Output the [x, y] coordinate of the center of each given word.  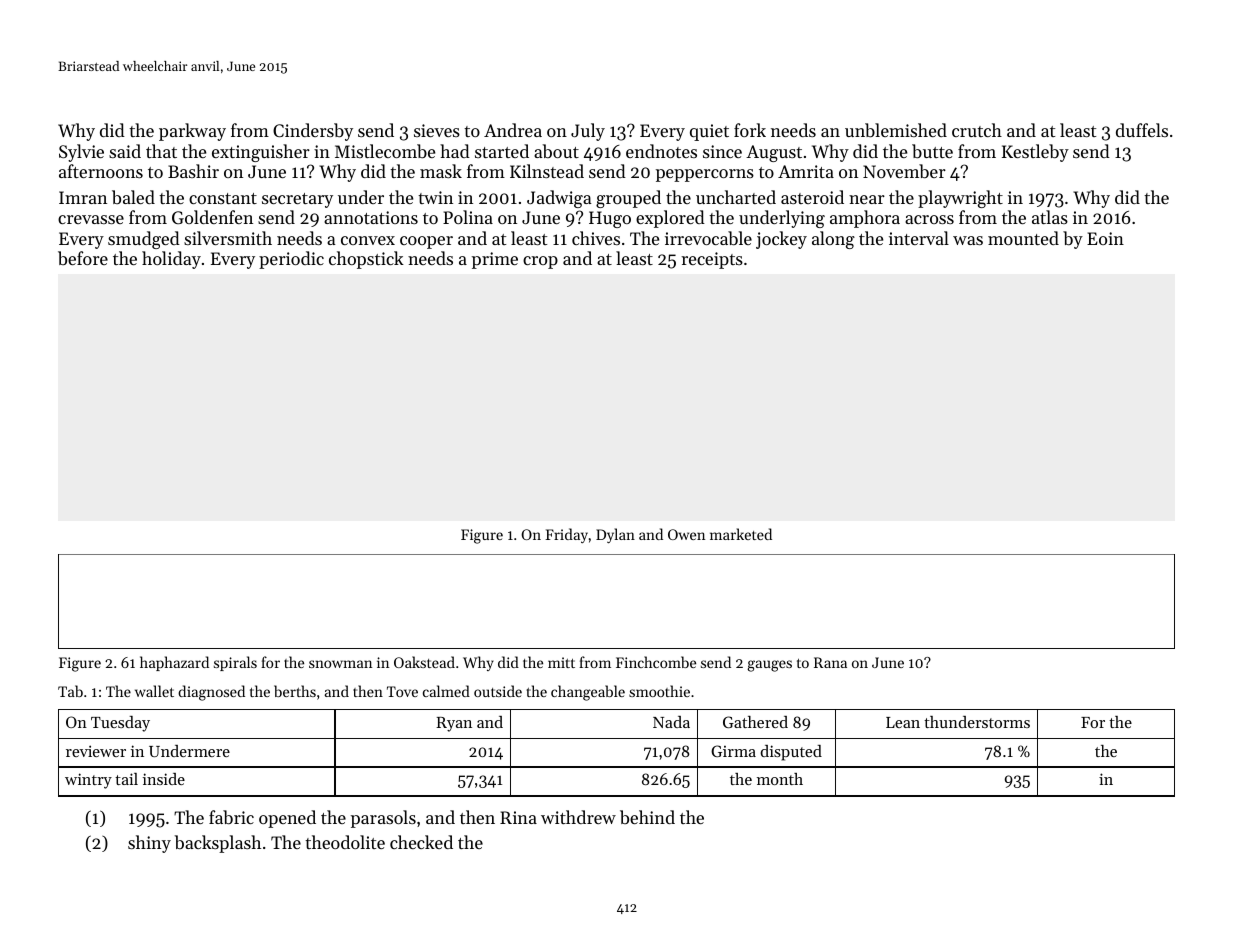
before [83, 258]
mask [441, 171]
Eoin [1105, 238]
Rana [830, 662]
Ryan [454, 724]
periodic [291, 260]
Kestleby [1035, 153]
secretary [297, 200]
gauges [769, 666]
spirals [235, 663]
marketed [741, 534]
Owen [686, 534]
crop [540, 262]
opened [287, 819]
